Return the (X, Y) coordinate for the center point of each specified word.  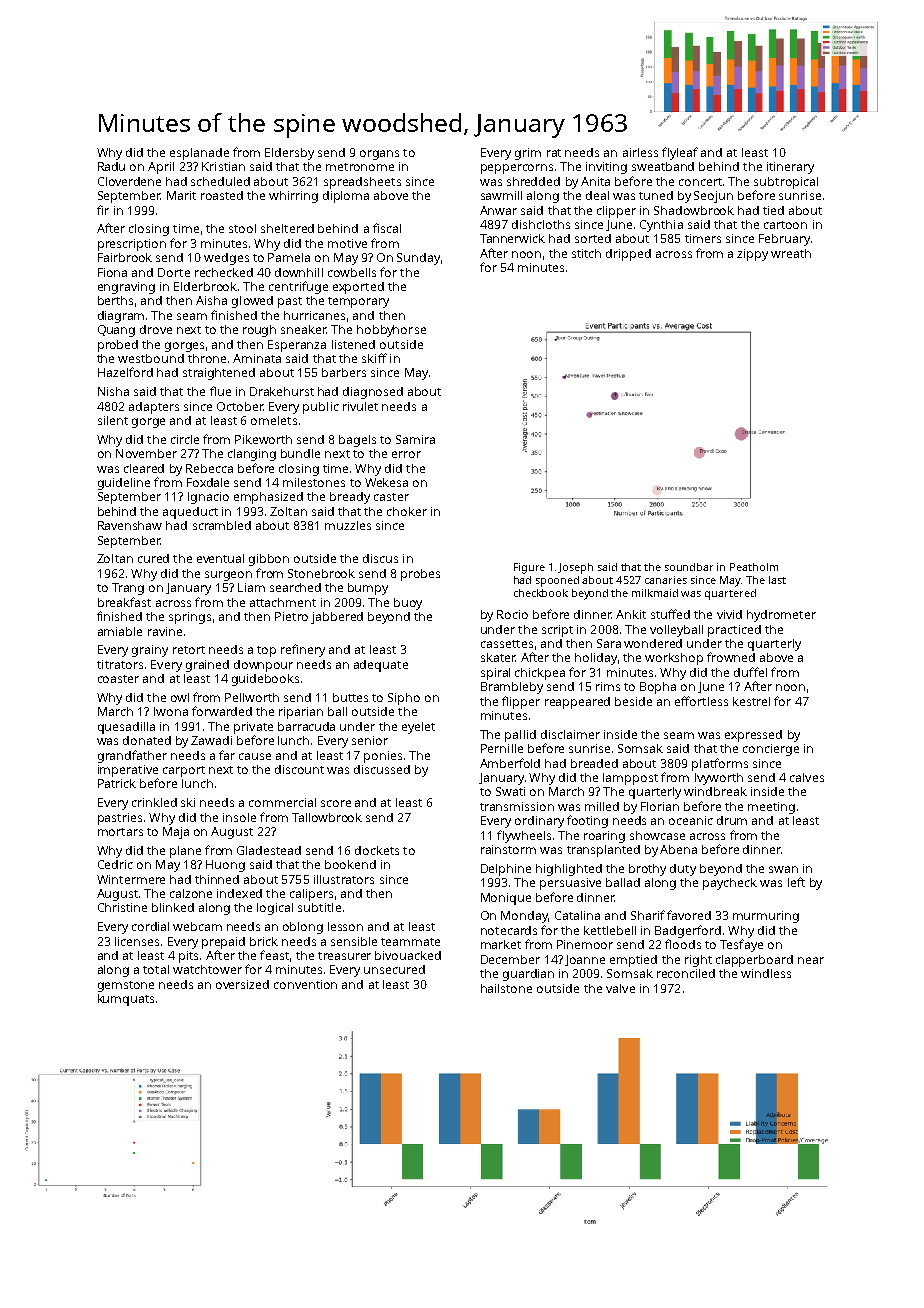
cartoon (785, 225)
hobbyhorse (391, 331)
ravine (165, 631)
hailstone (506, 988)
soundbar (689, 567)
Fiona (112, 272)
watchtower (207, 969)
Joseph (575, 568)
